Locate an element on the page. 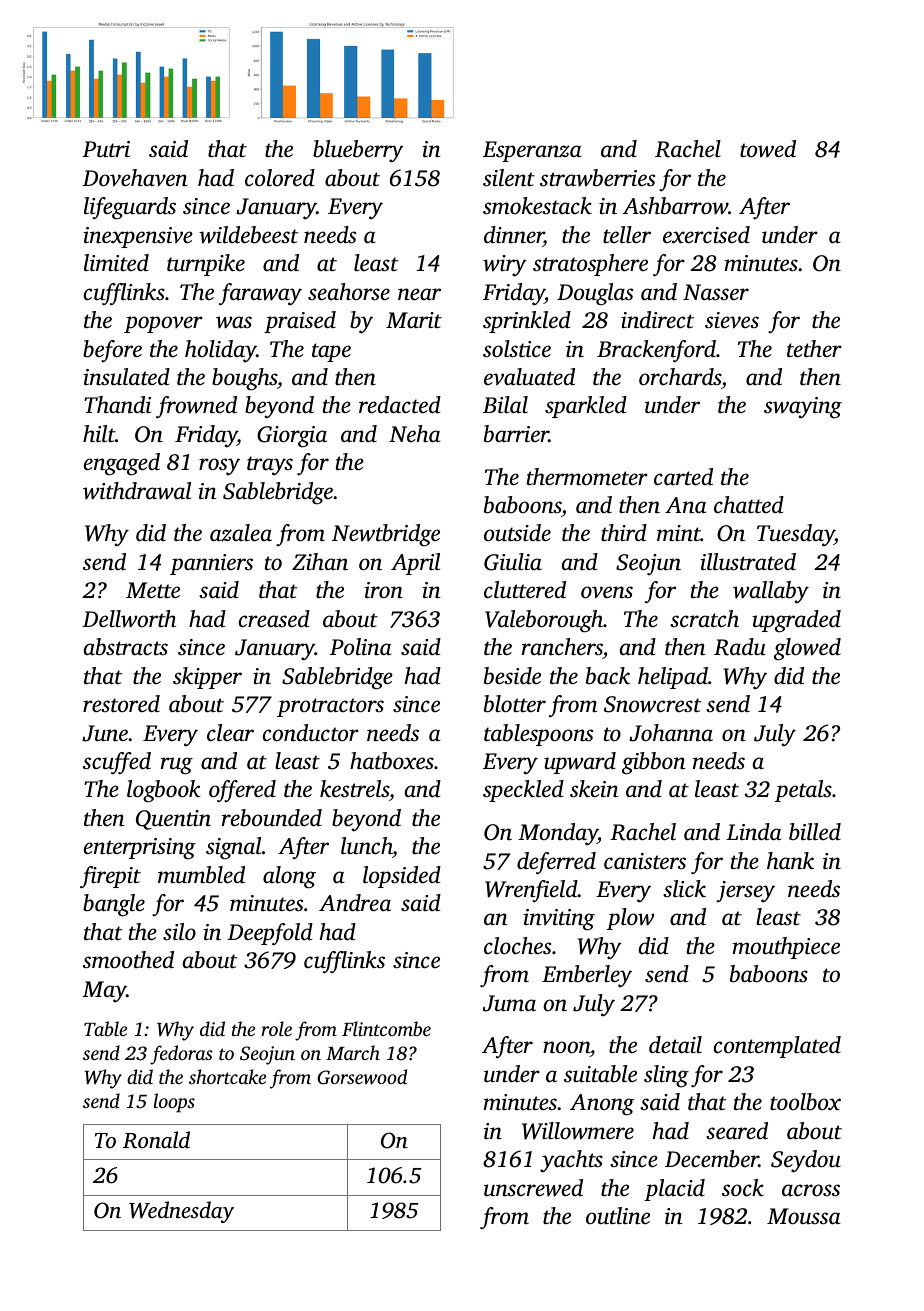 This document has width=924, height=1311. Ronald is located at coordinates (156, 1140).
